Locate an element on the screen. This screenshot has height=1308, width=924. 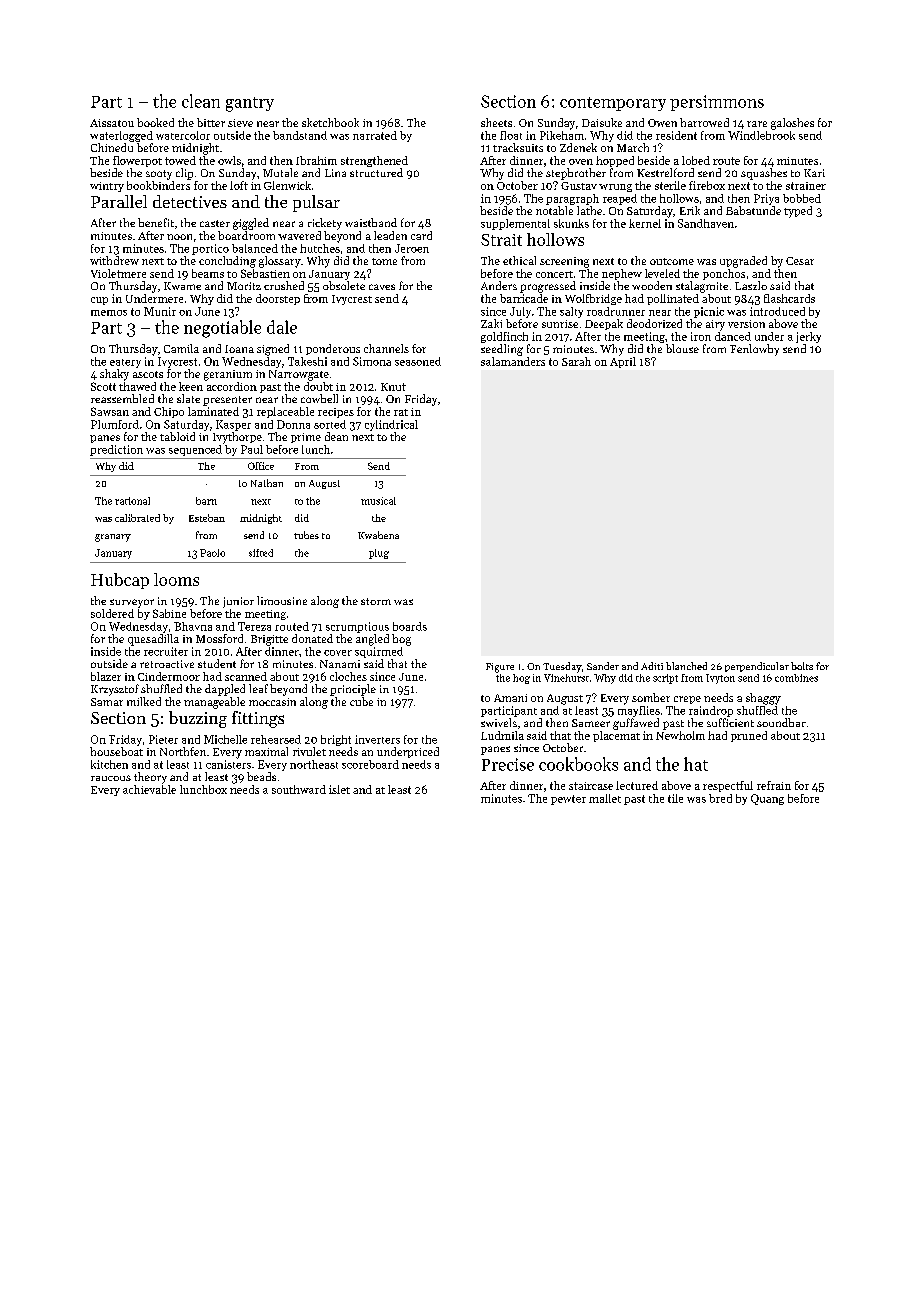
soundbar is located at coordinates (781, 722).
